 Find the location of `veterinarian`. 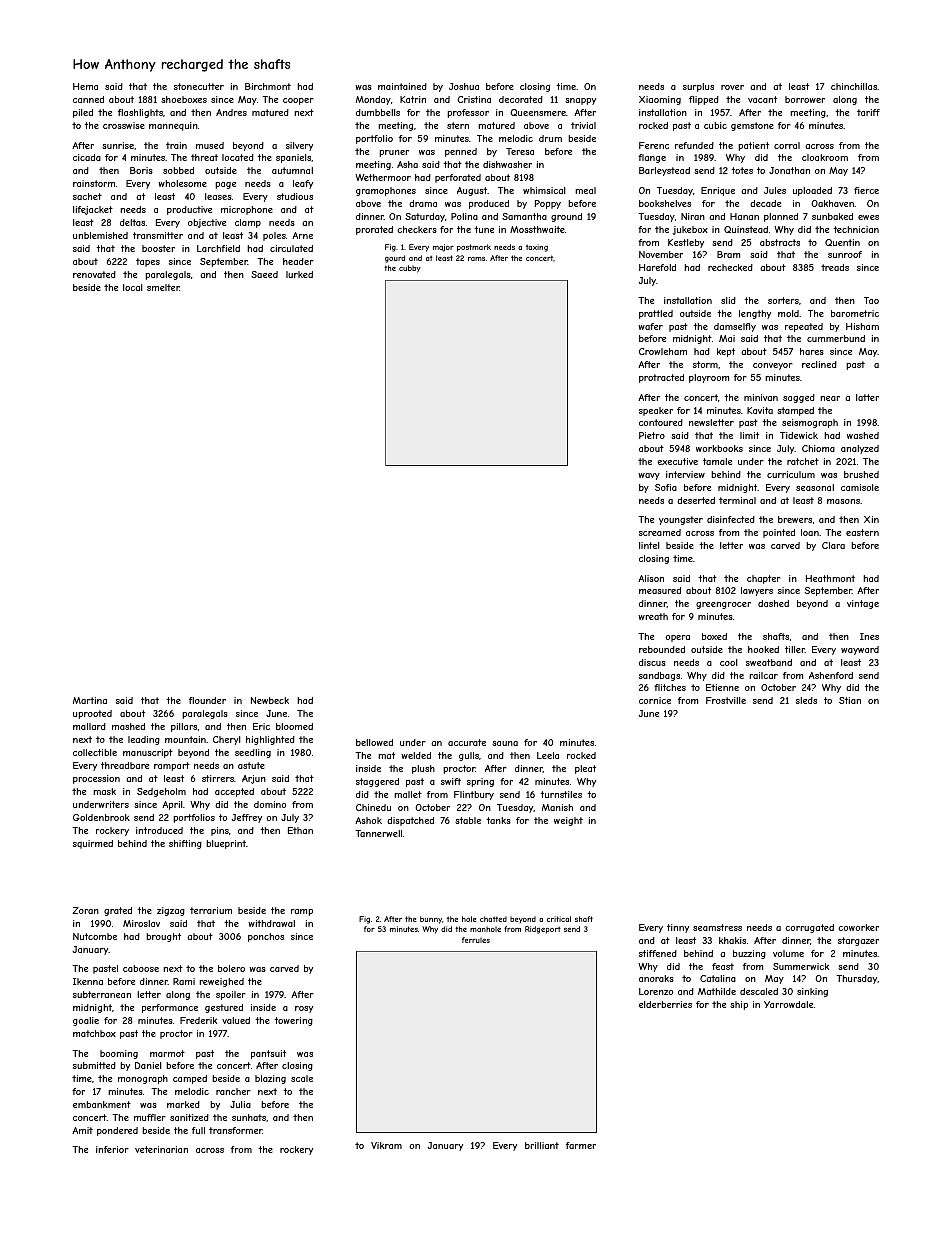

veterinarian is located at coordinates (161, 1149).
